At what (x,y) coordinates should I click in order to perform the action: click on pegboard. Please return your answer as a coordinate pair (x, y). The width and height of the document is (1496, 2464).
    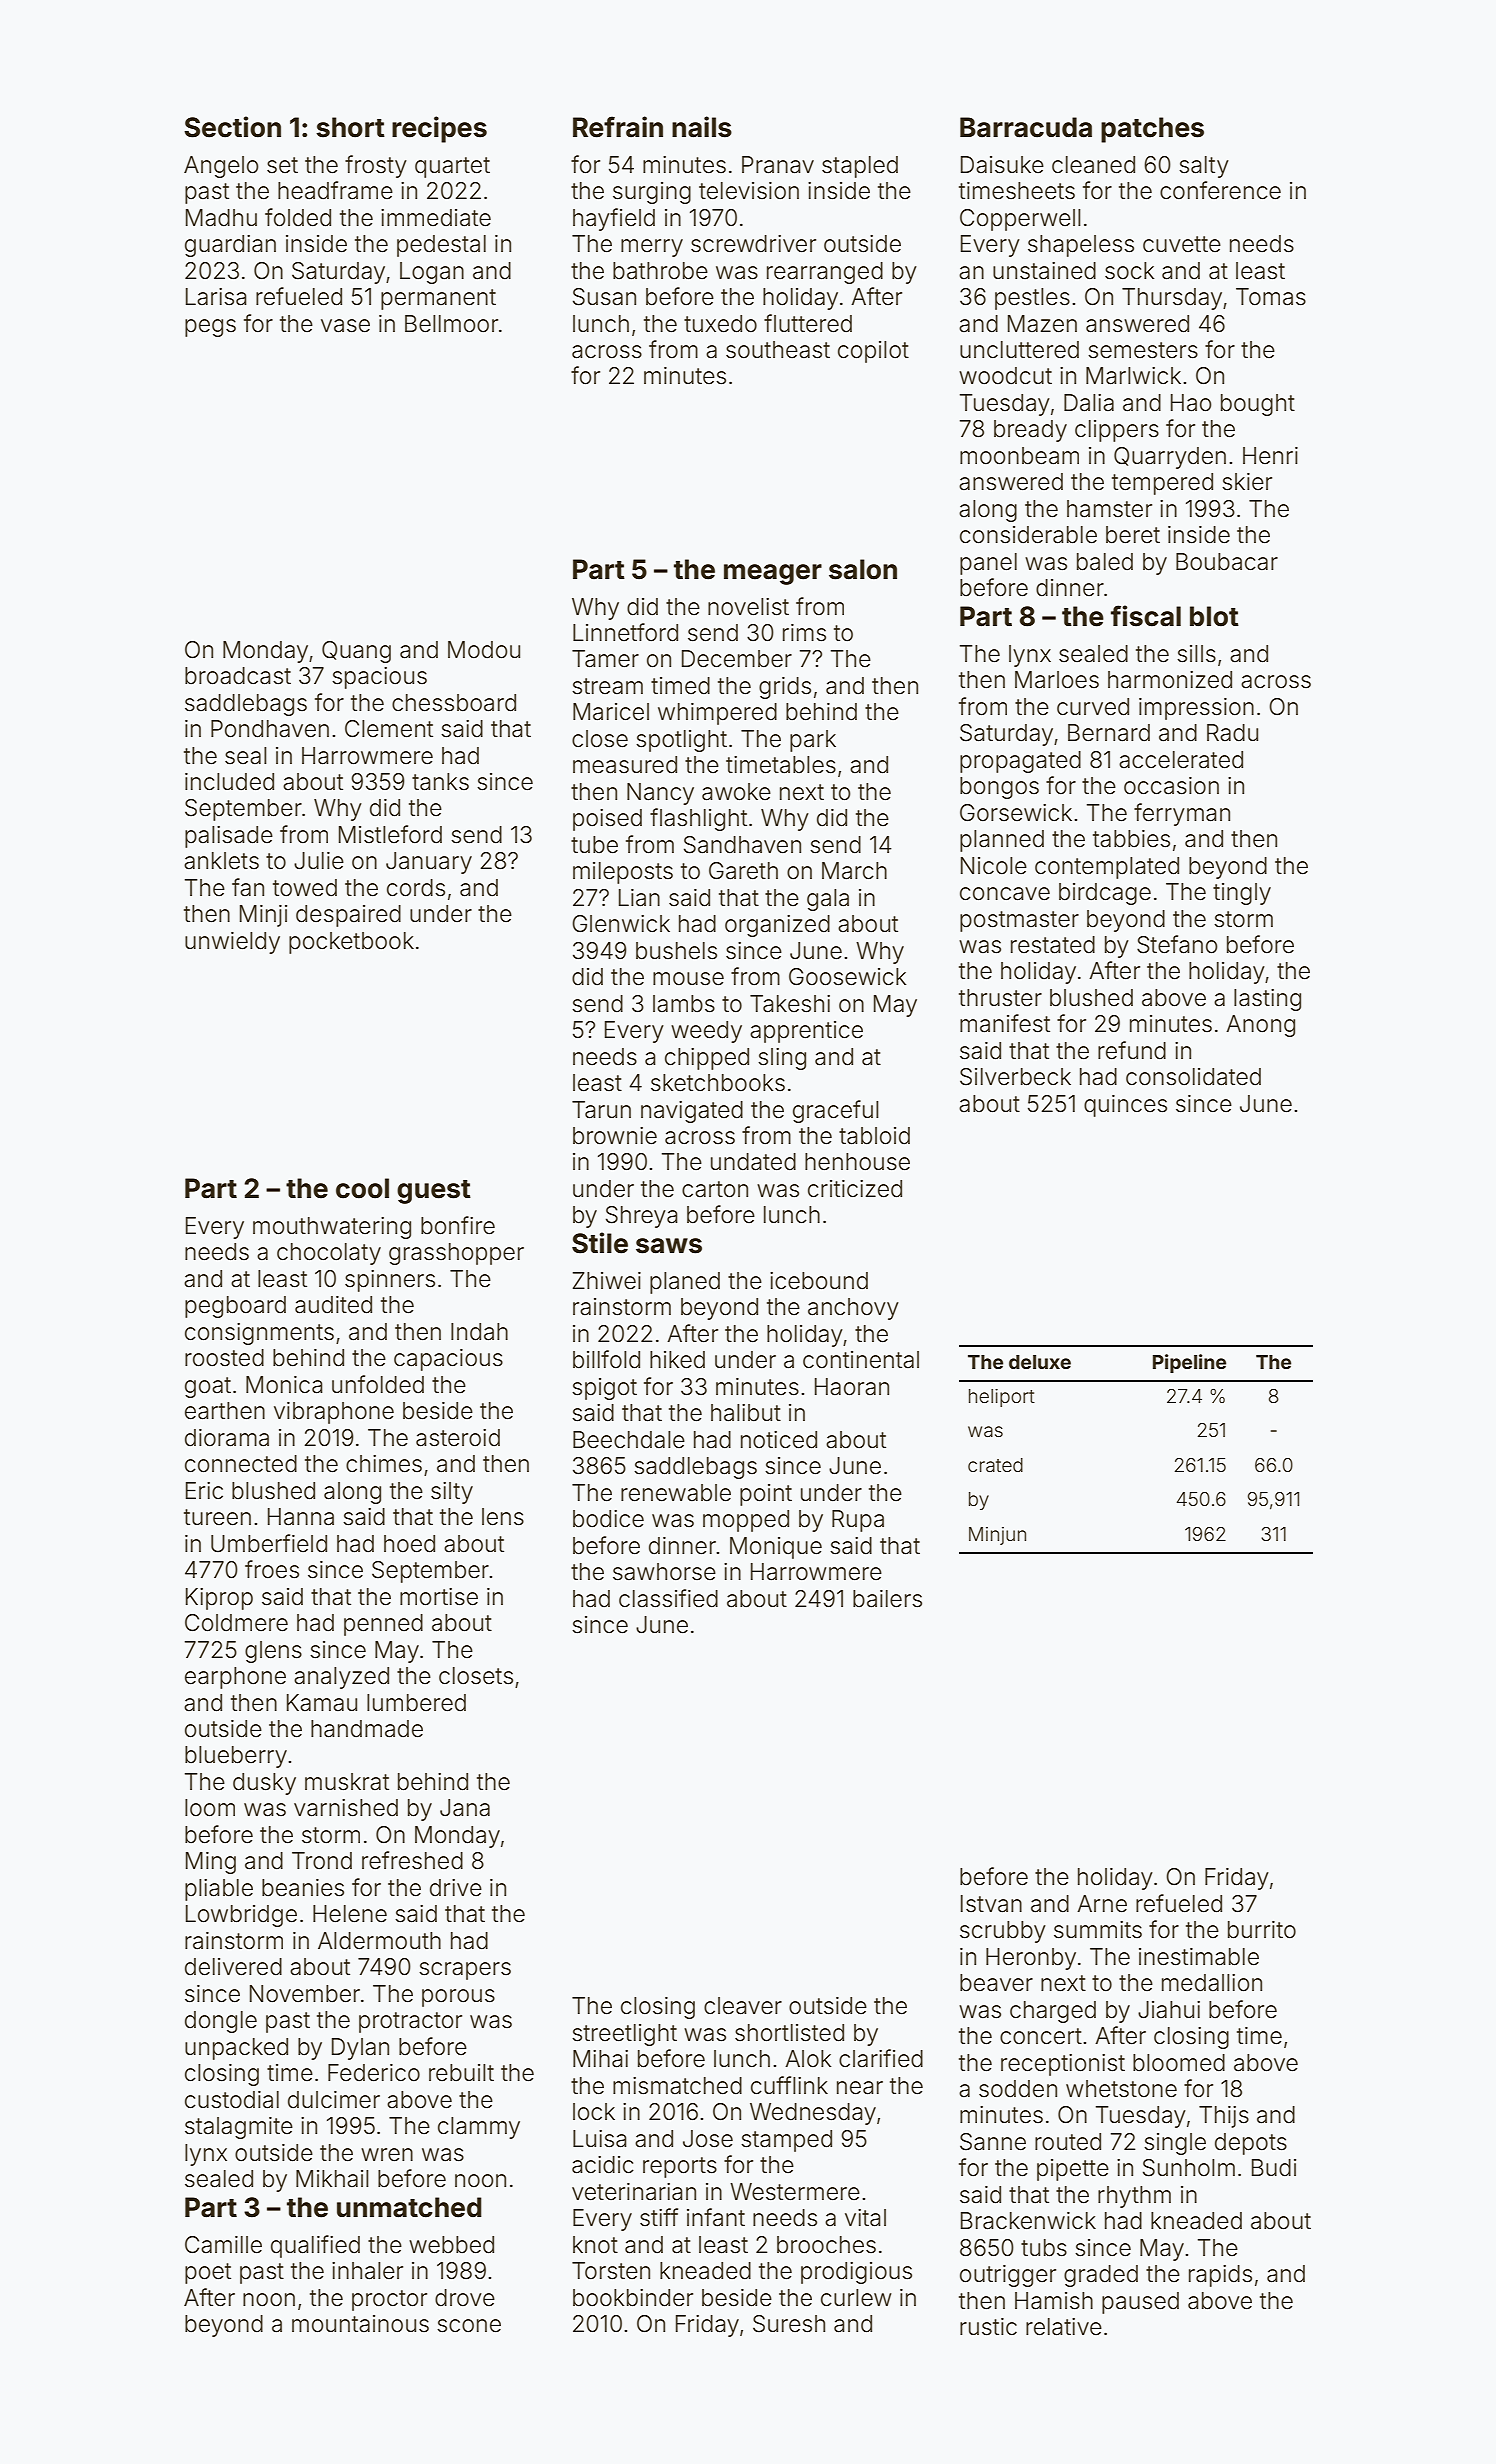
    Looking at the image, I should click on (235, 1307).
